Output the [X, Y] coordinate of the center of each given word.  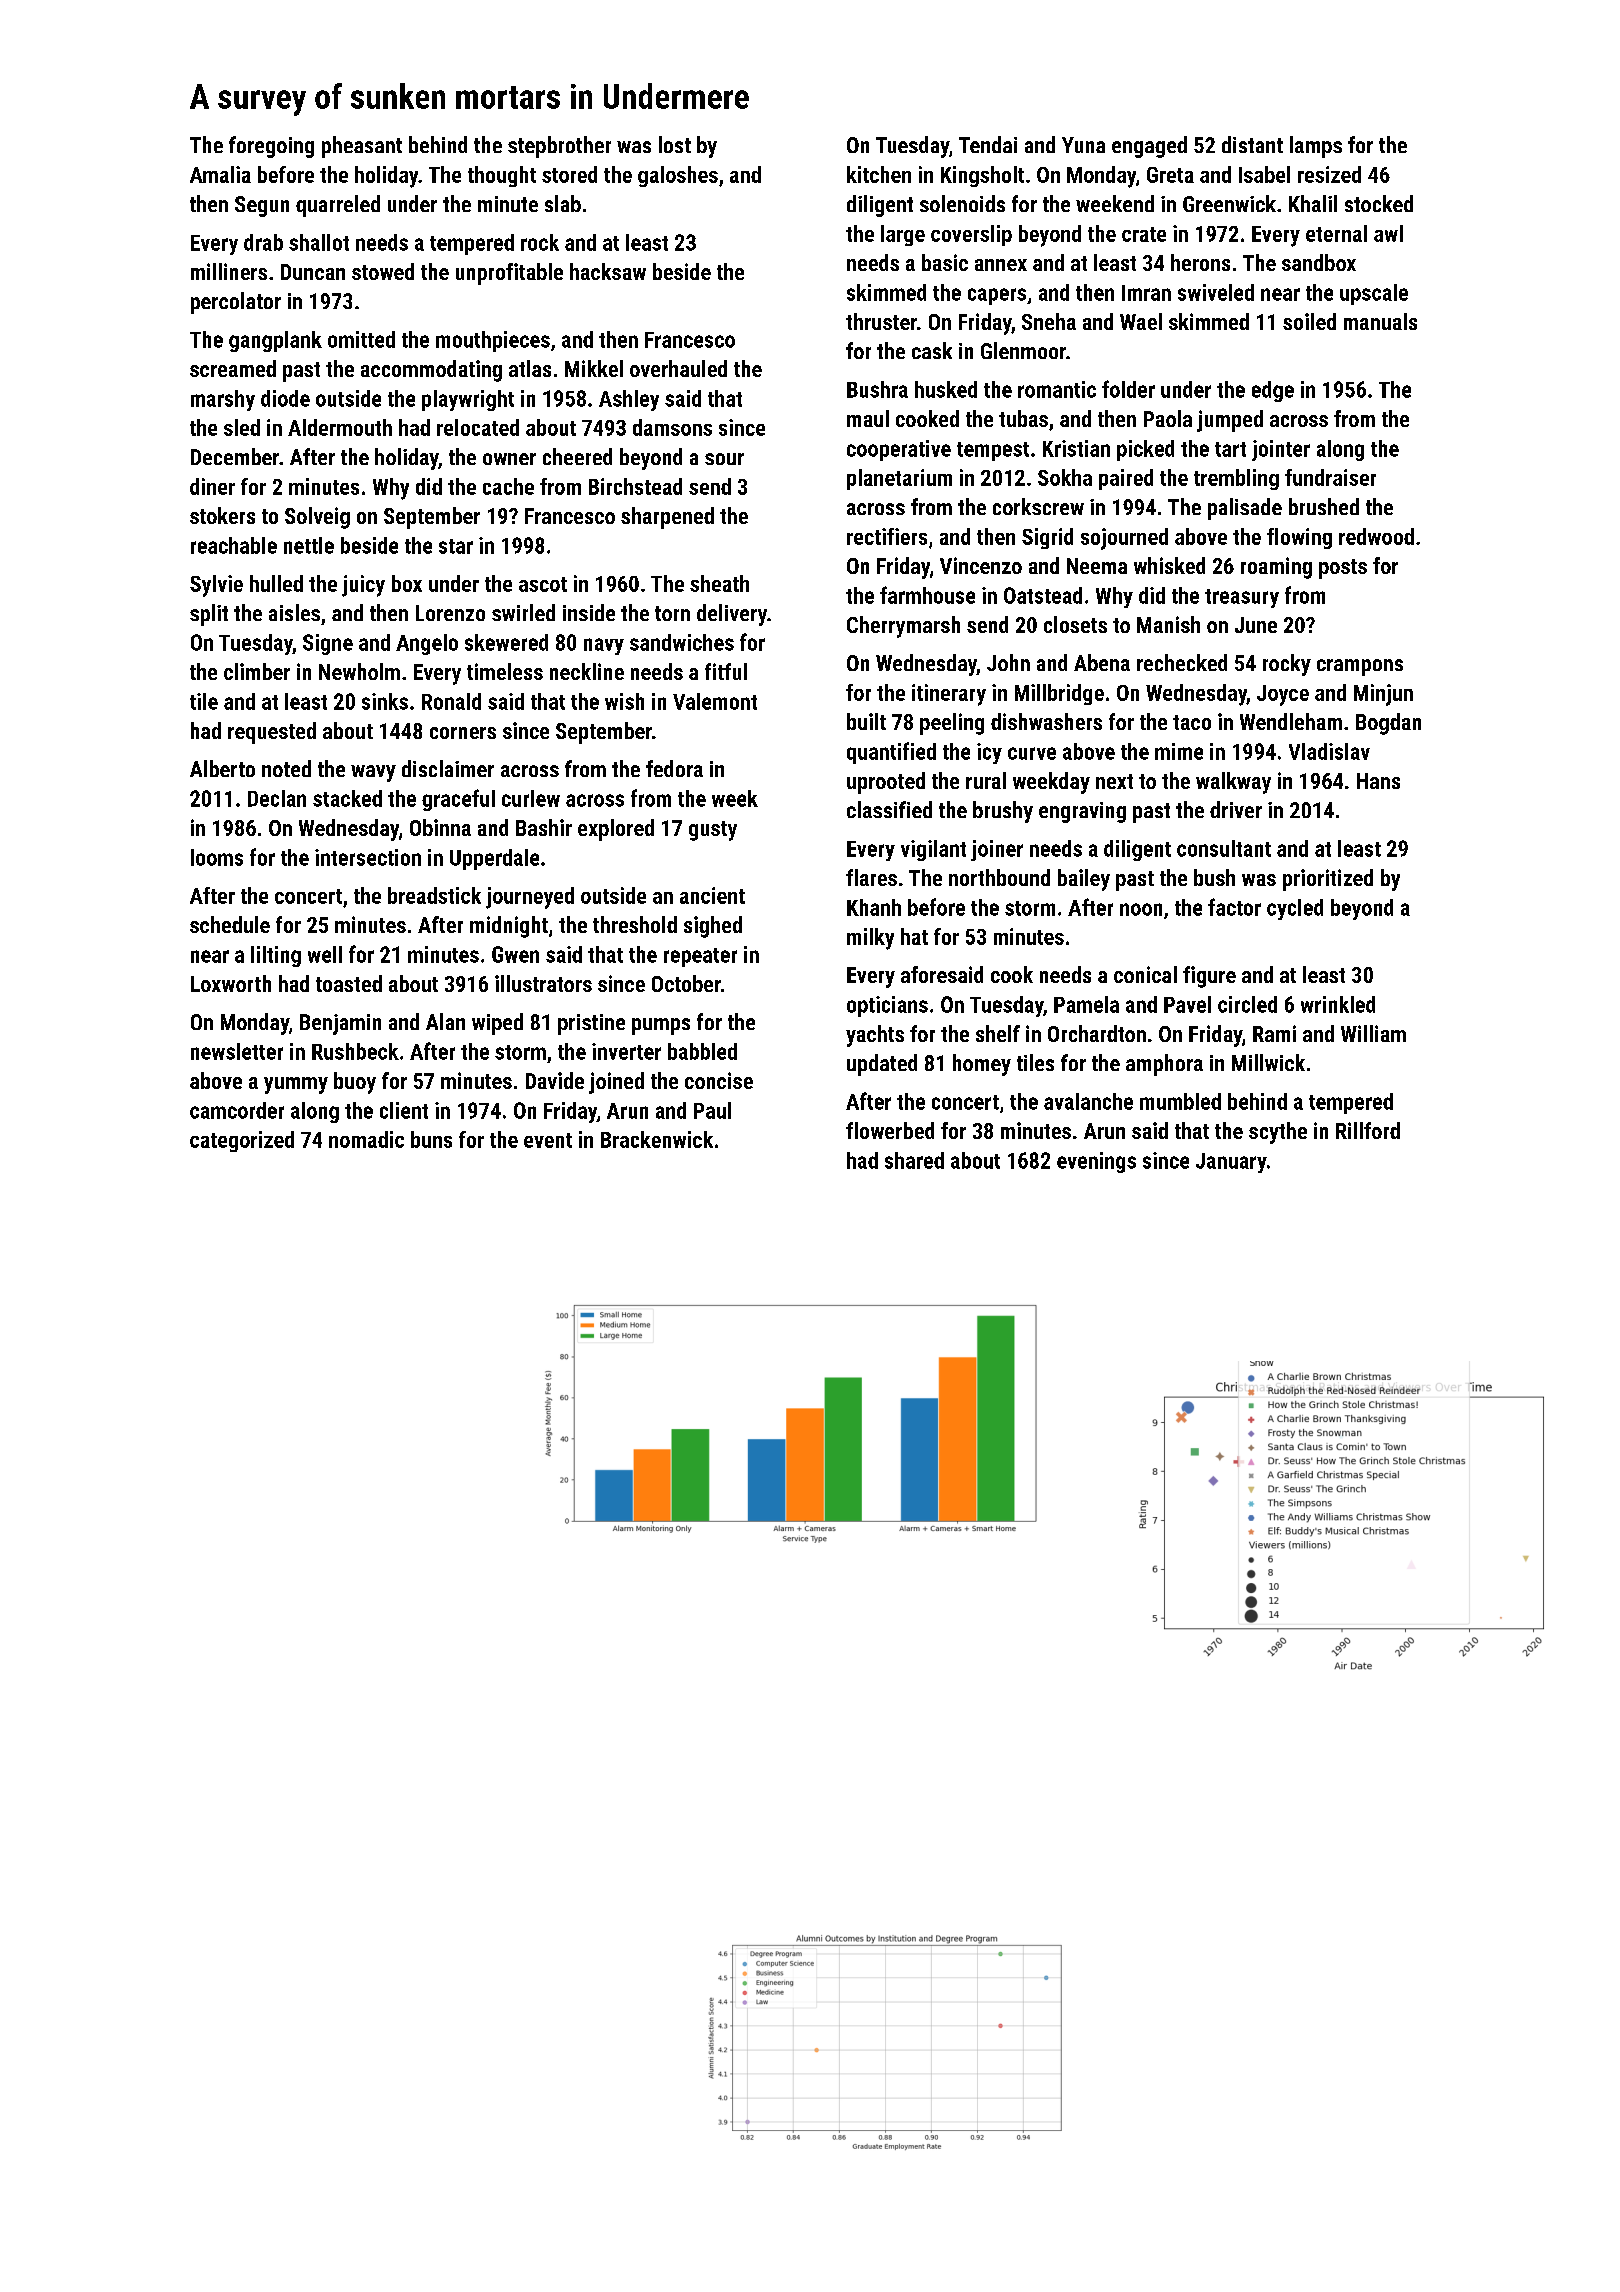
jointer [1281, 450]
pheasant [362, 147]
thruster [881, 321]
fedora [674, 768]
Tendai [988, 144]
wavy [373, 773]
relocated [478, 427]
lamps [1316, 147]
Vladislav [1329, 751]
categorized [242, 1141]
